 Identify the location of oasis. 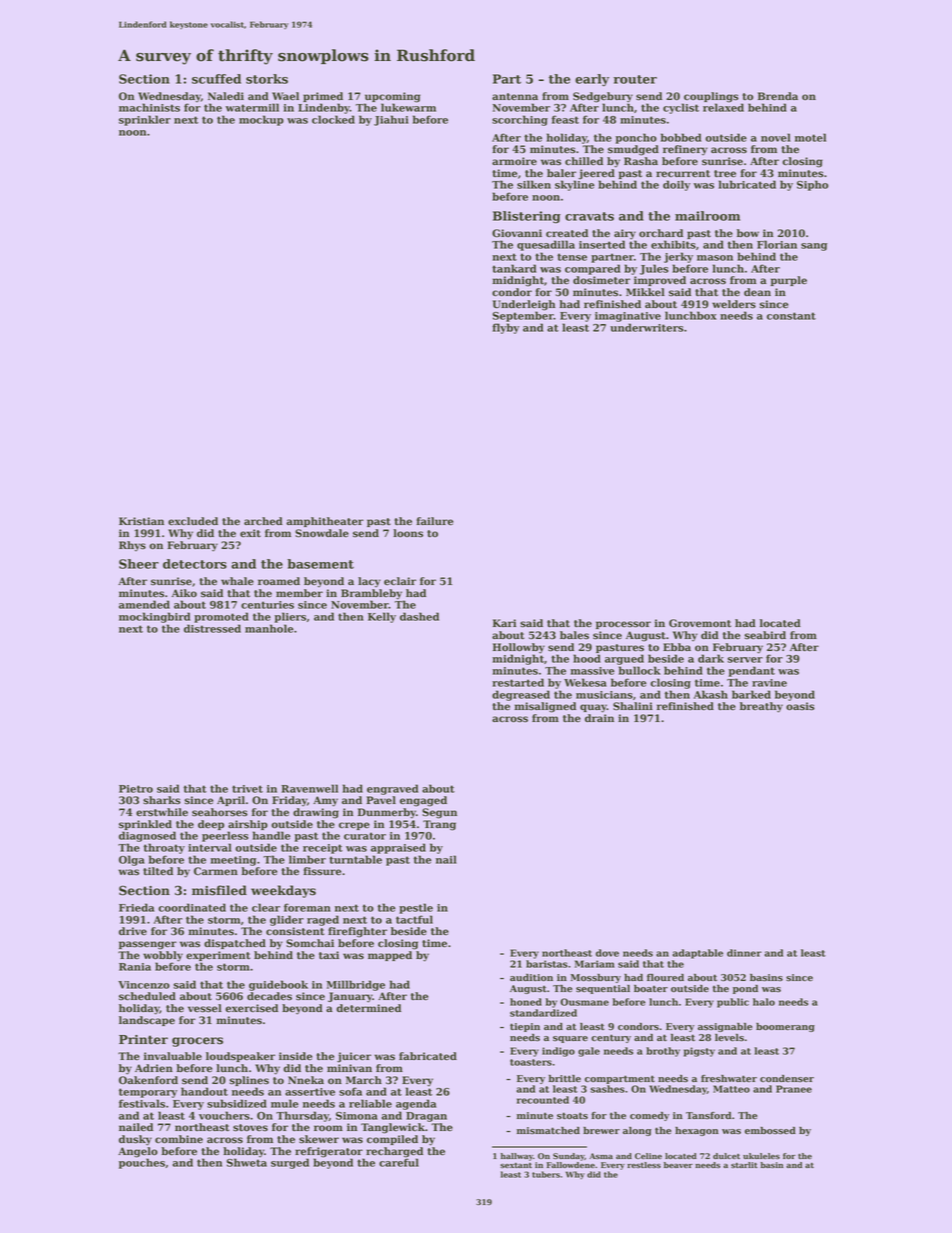
(800, 706).
